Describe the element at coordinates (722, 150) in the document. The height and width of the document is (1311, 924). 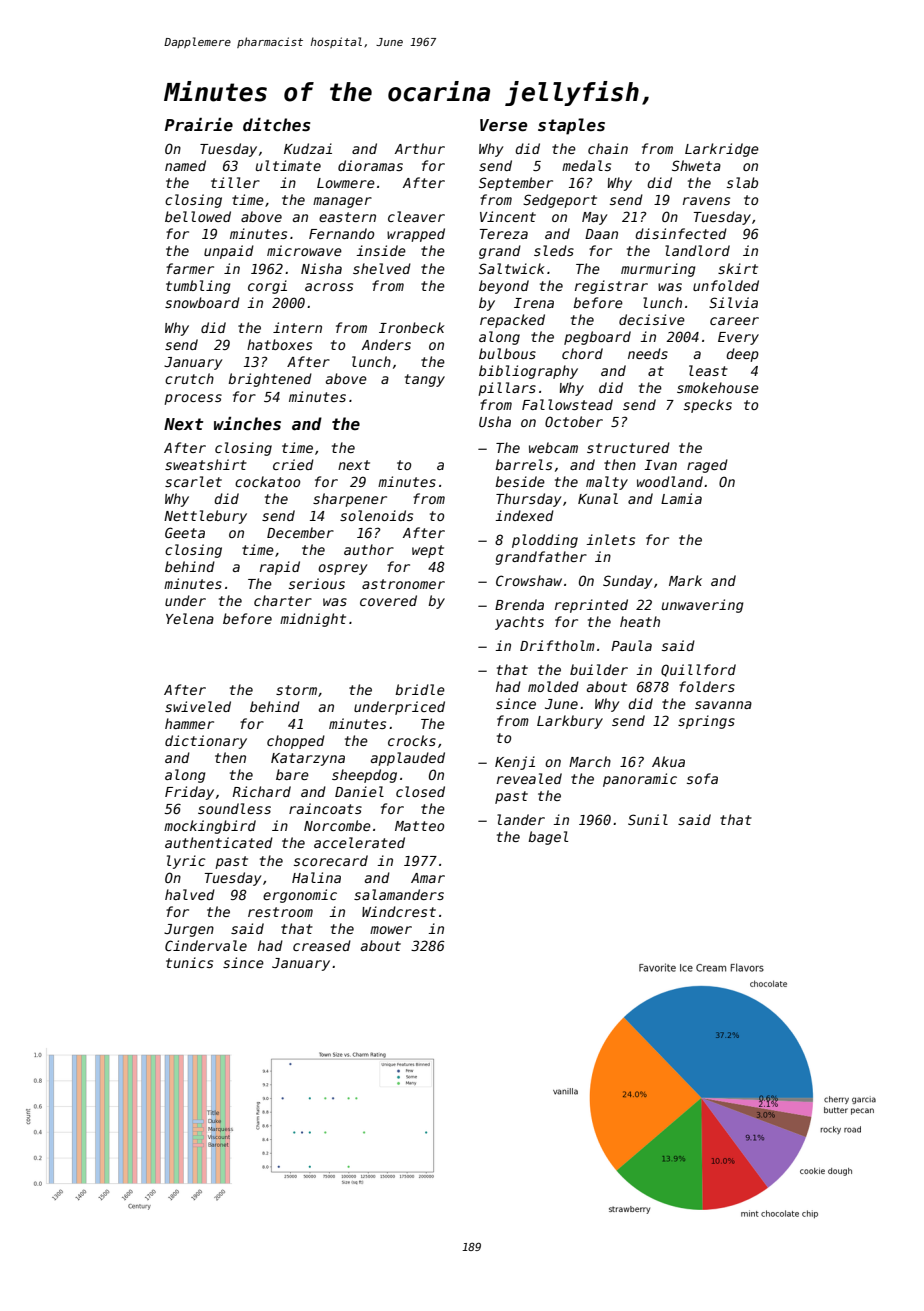
I see `Larkridge` at that location.
